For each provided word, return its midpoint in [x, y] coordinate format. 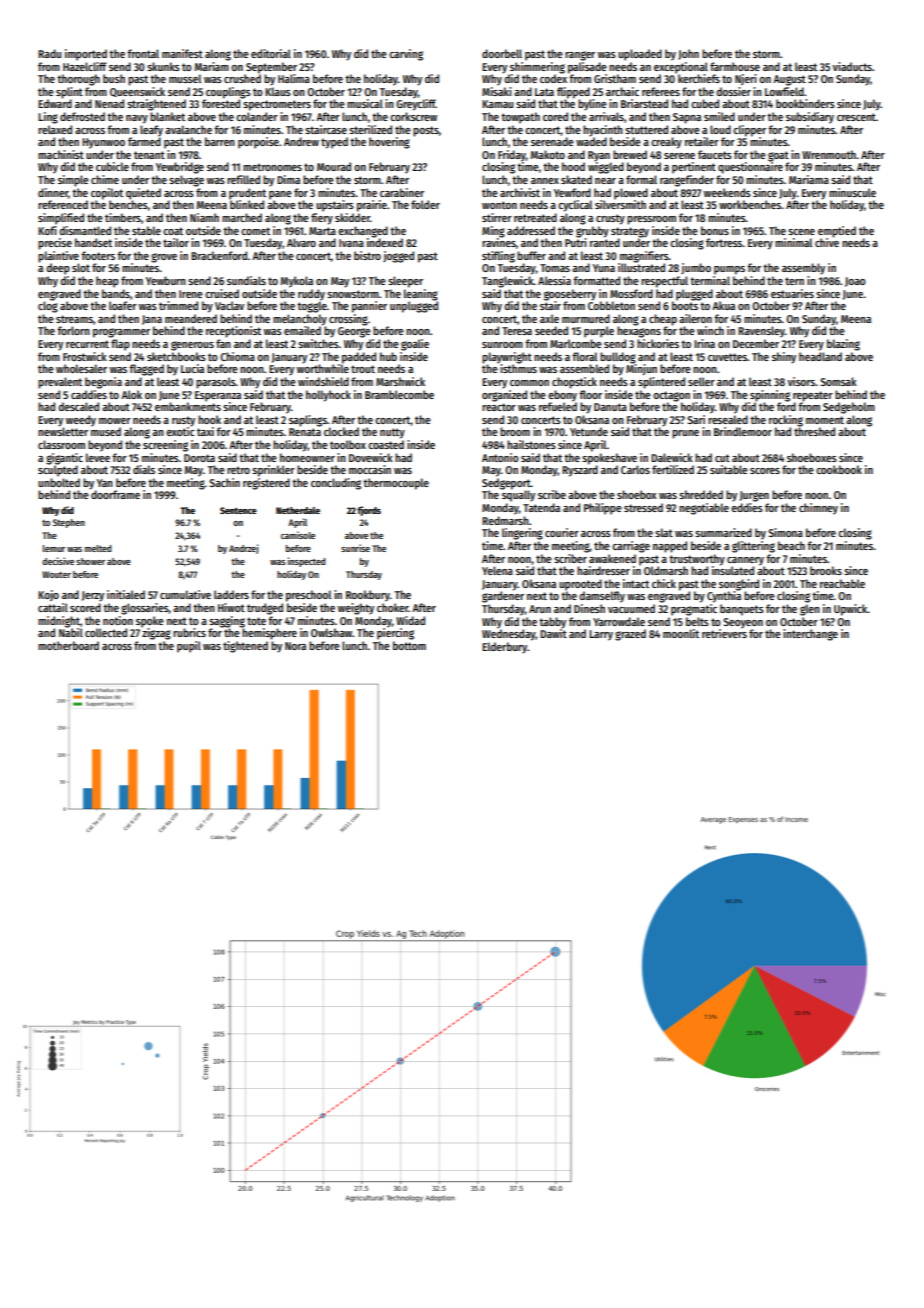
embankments [188, 406]
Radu [49, 53]
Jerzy [93, 596]
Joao [855, 282]
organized [504, 396]
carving [406, 55]
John [688, 54]
